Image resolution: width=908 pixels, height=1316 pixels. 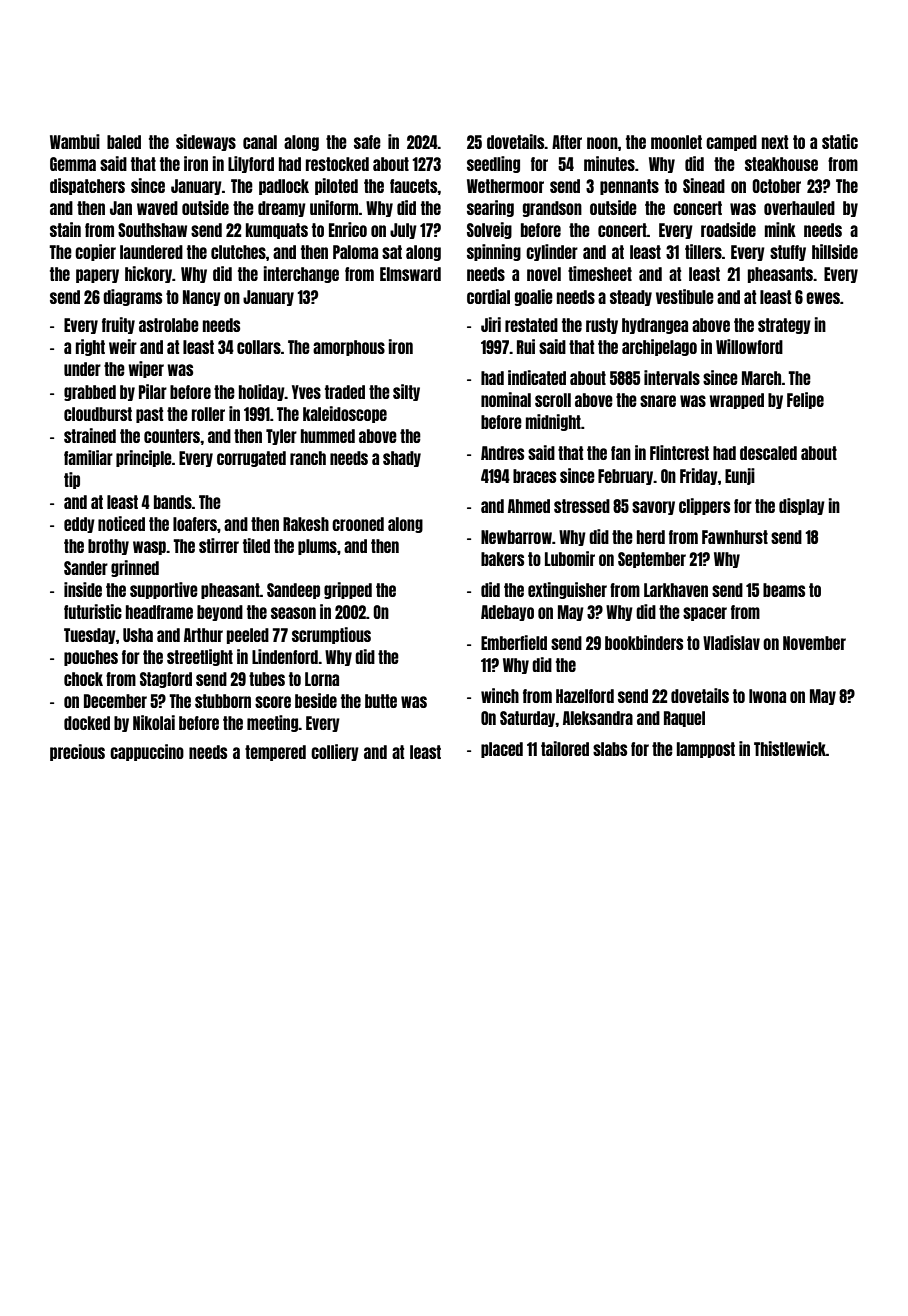 What do you see at coordinates (83, 679) in the screenshot?
I see `chock` at bounding box center [83, 679].
